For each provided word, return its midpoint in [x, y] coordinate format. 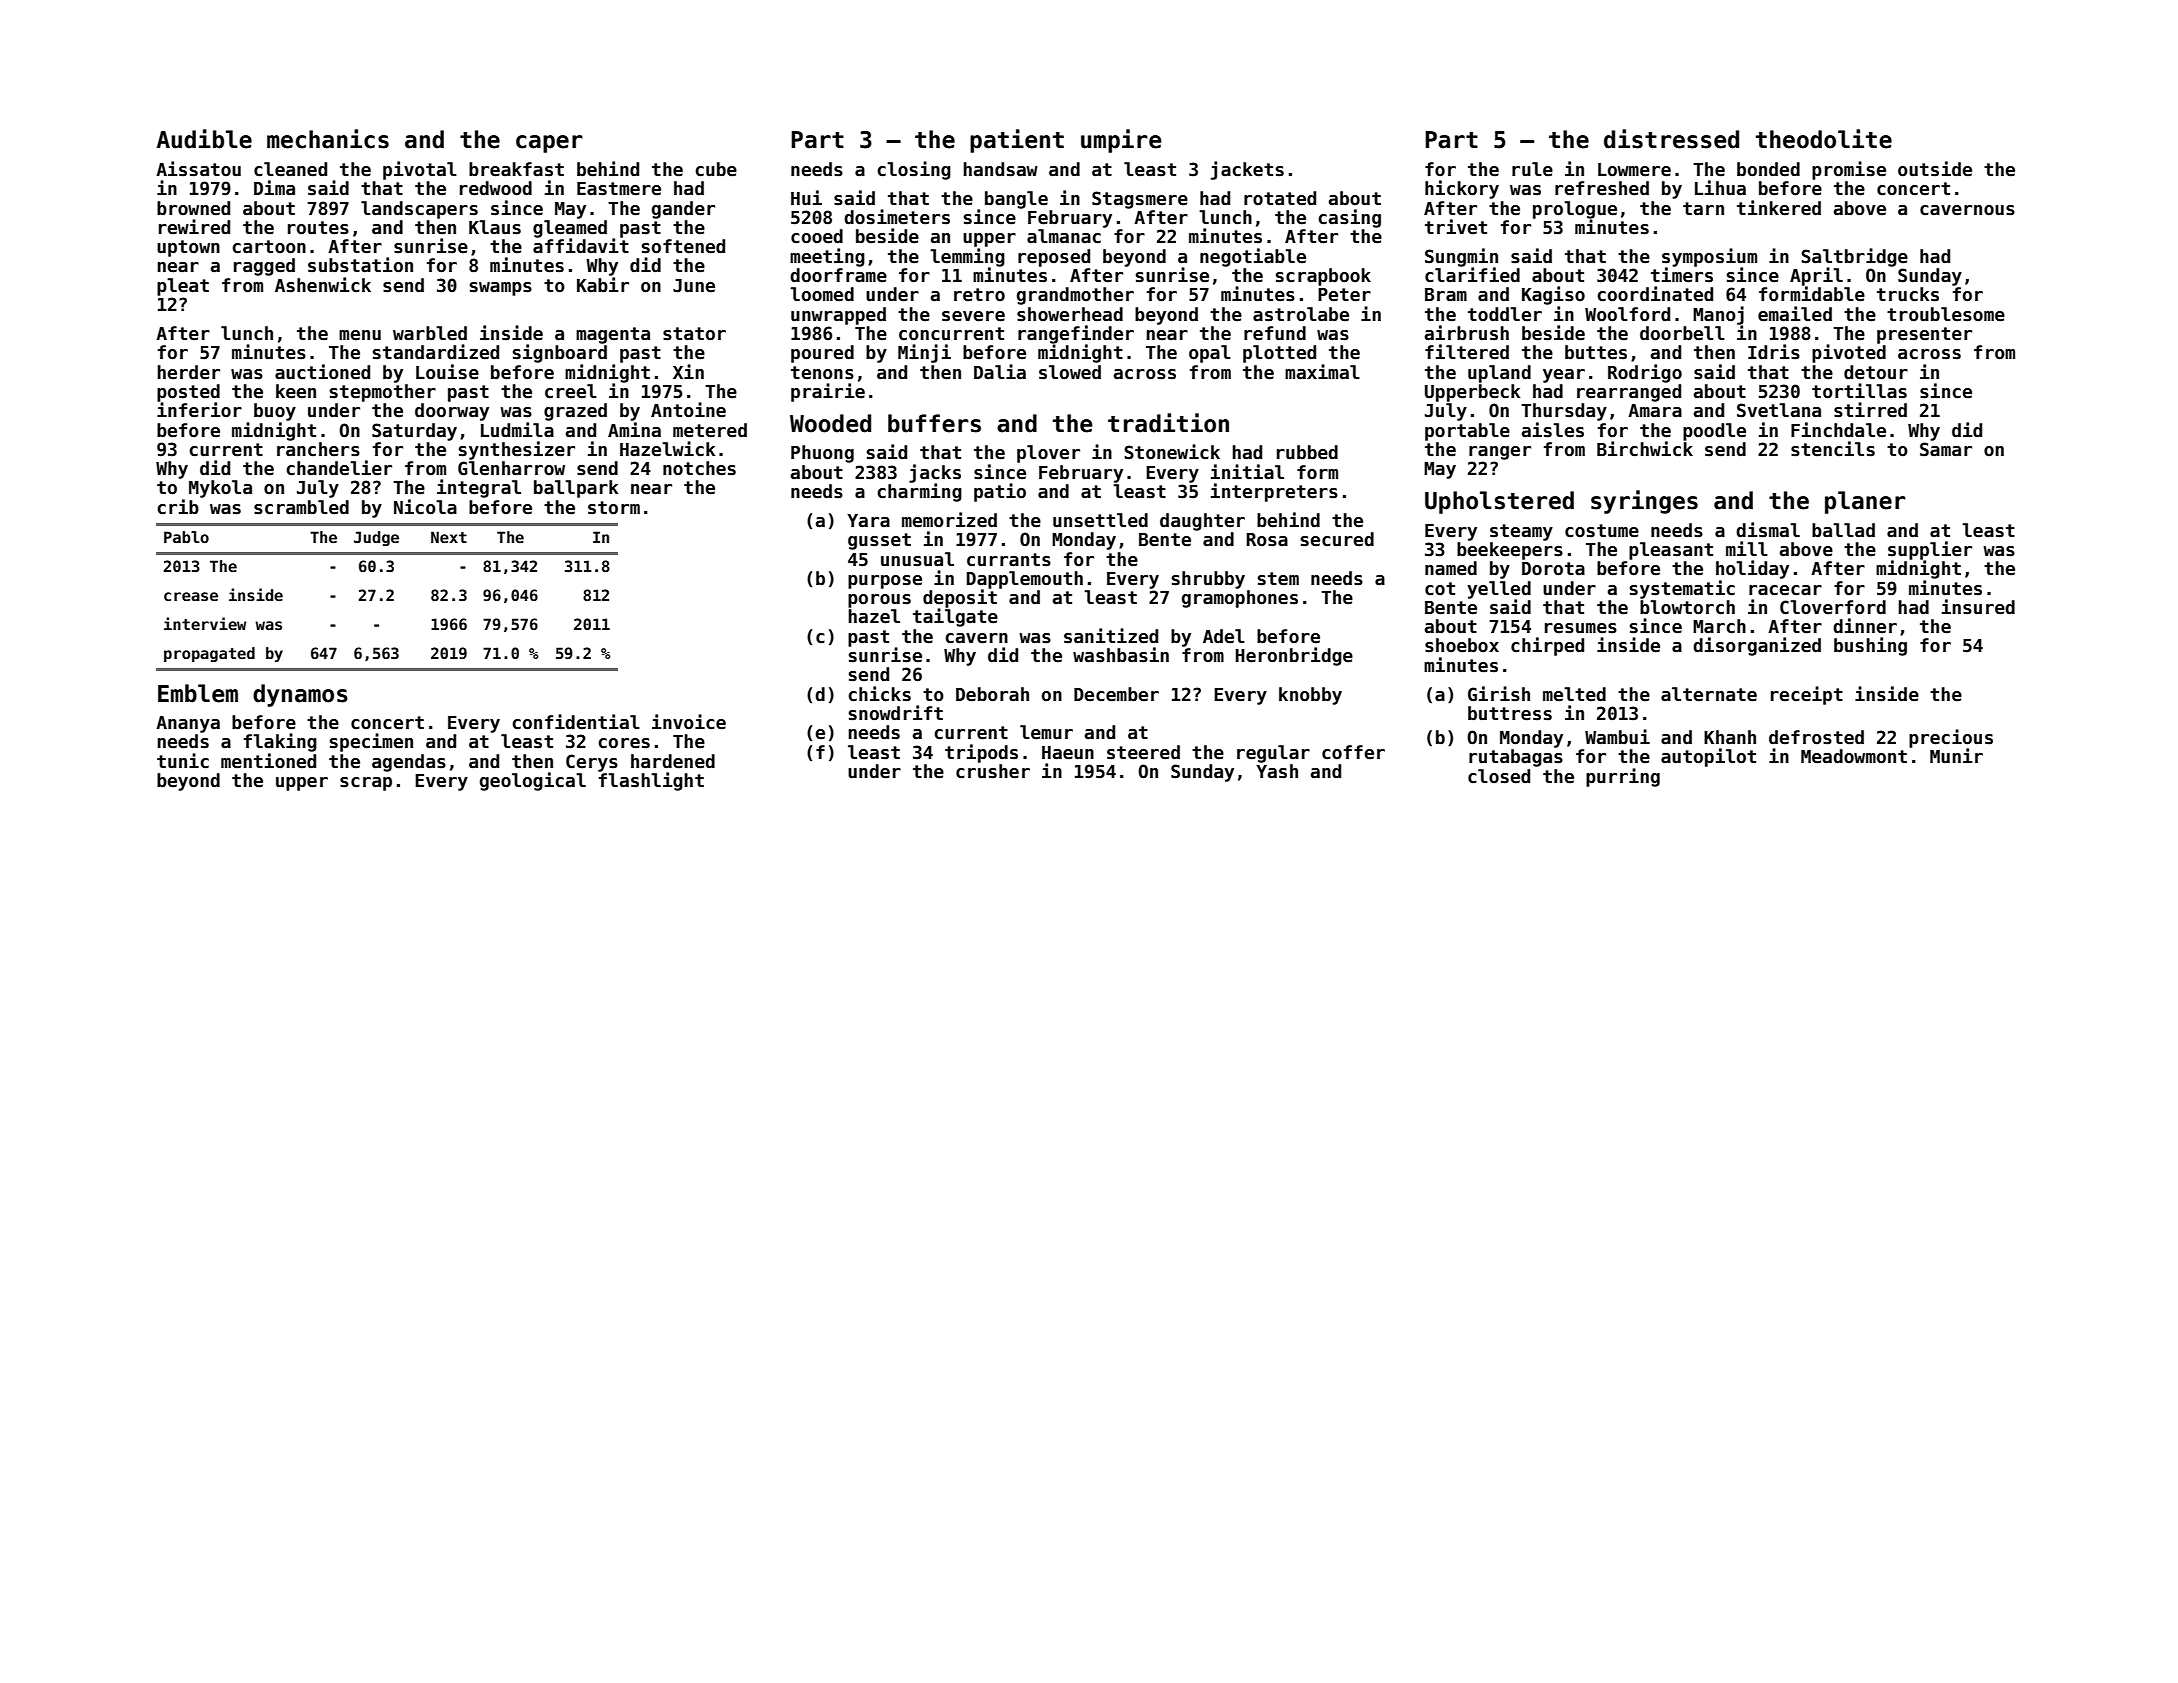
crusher [993, 771]
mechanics [328, 139]
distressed [1671, 139]
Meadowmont [1854, 756]
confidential [576, 722]
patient [1017, 141]
